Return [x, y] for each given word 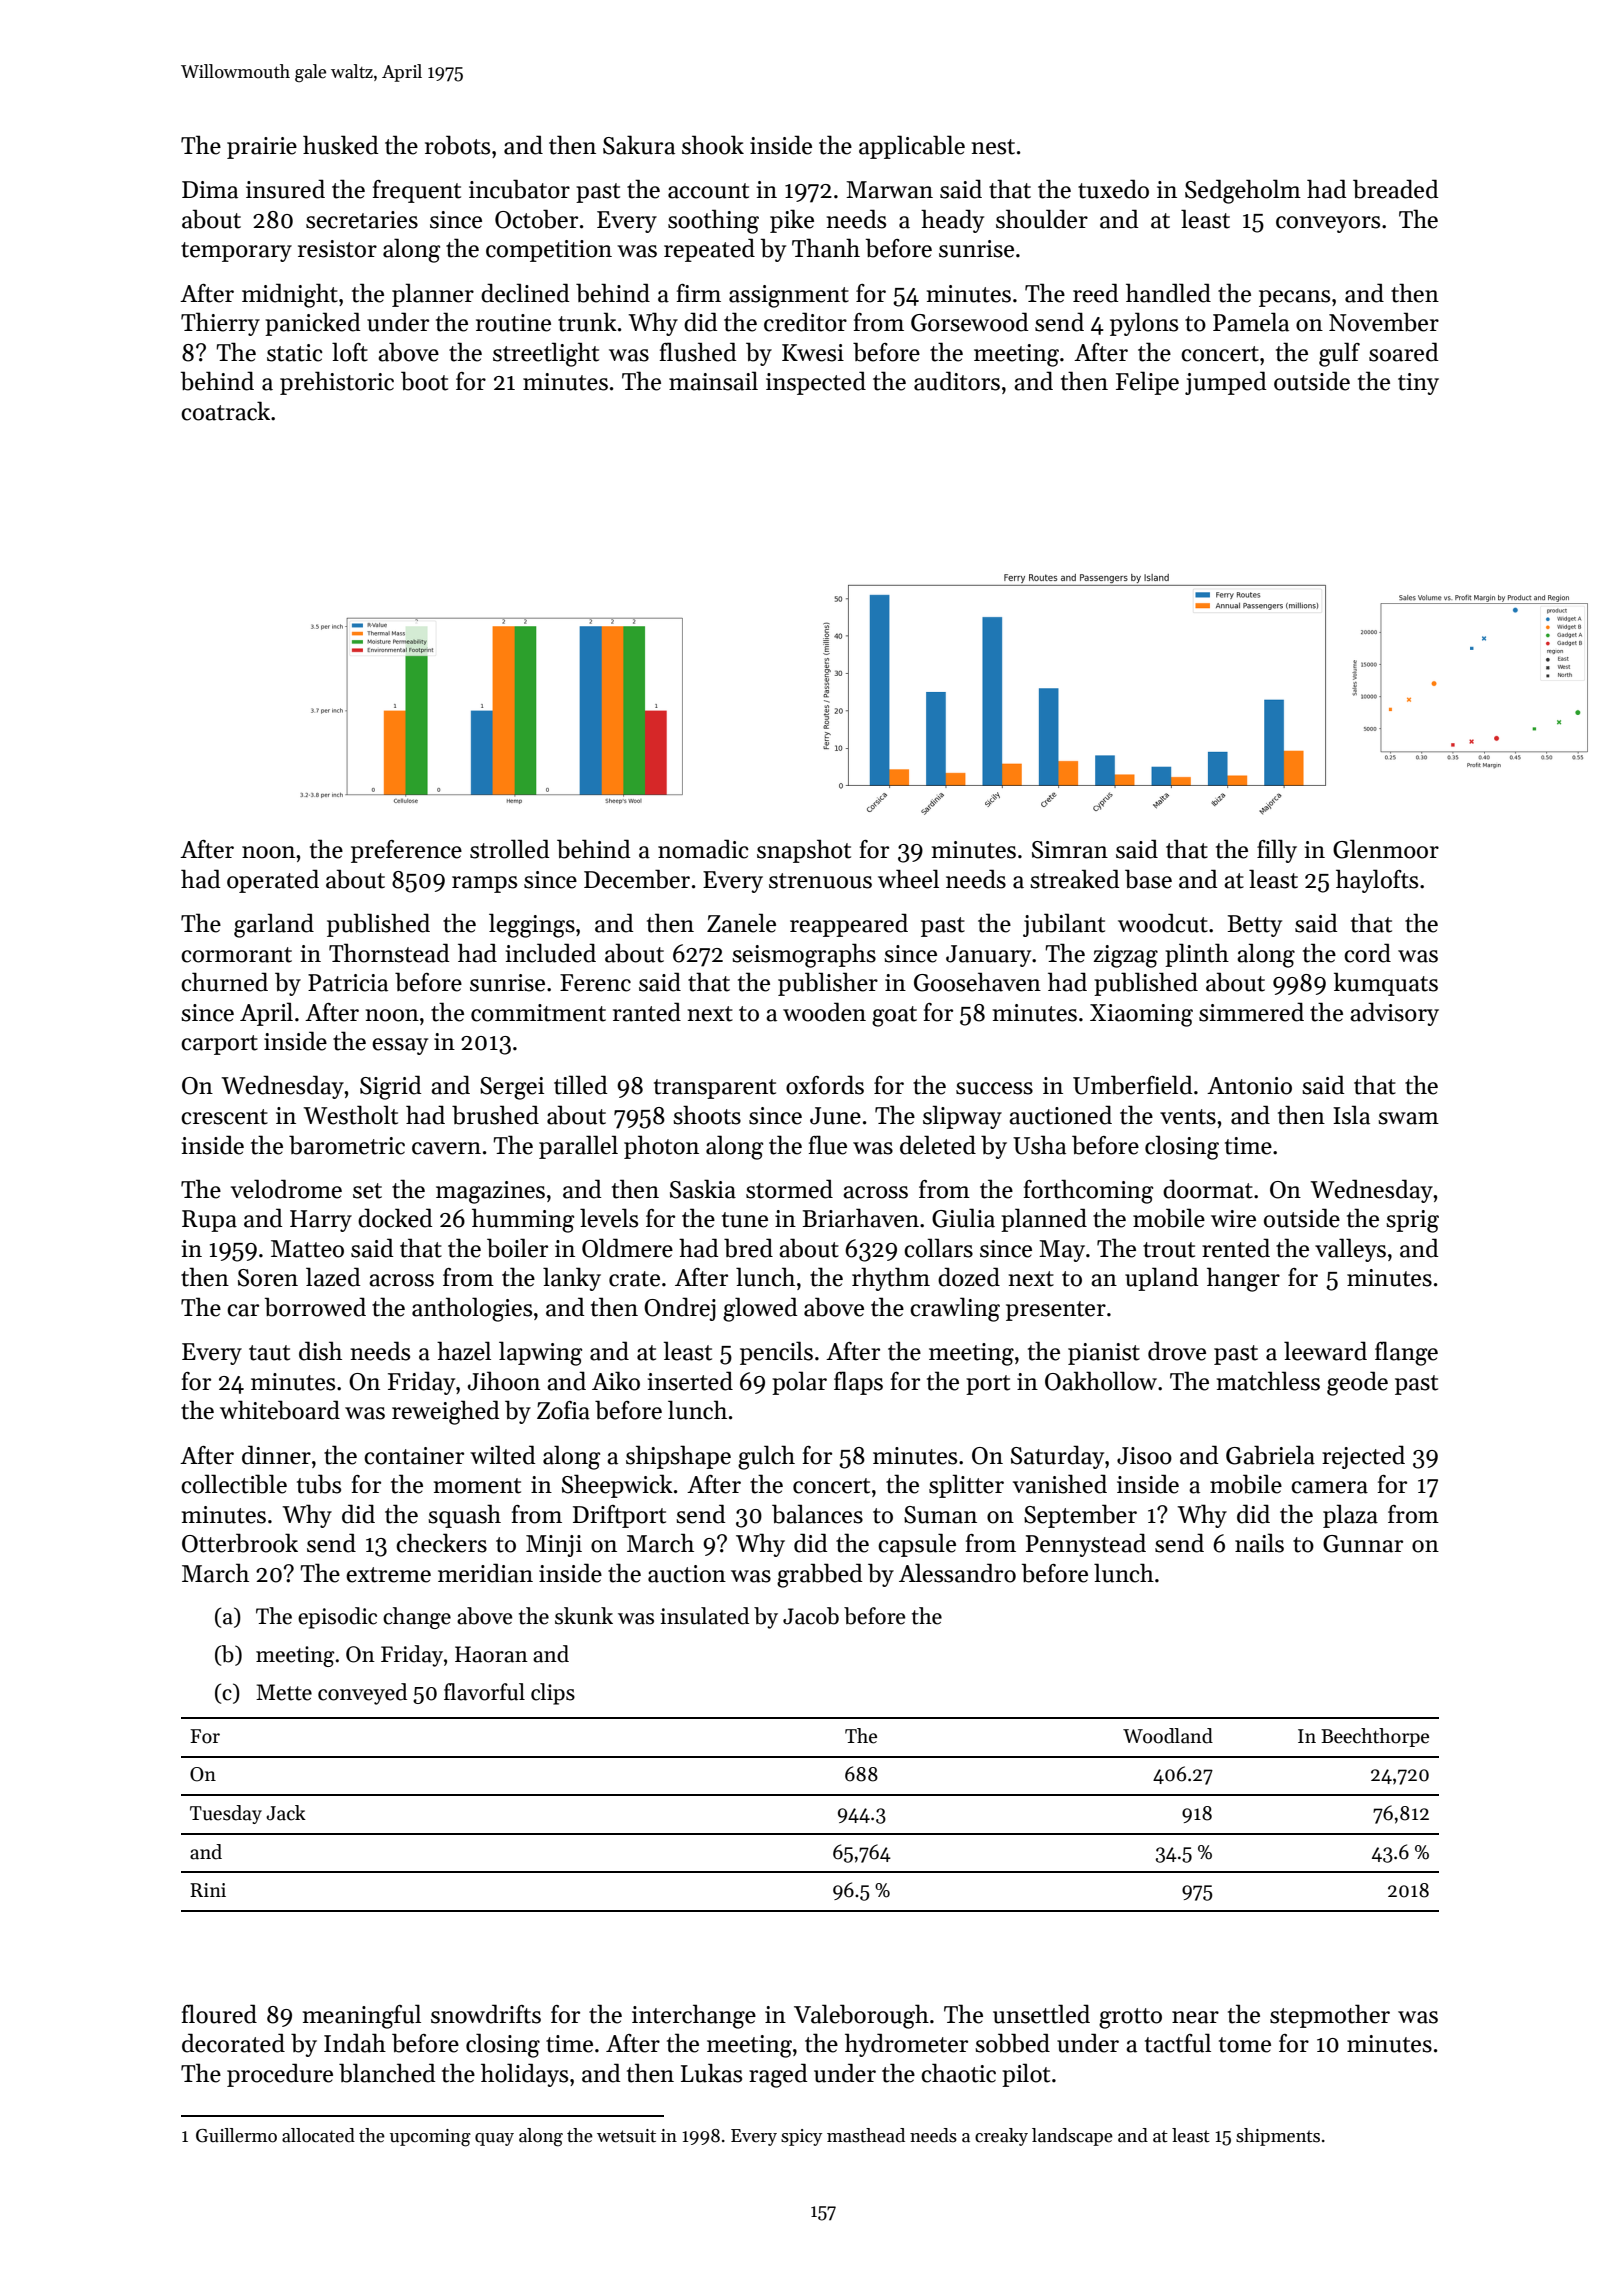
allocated [318, 2135]
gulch [766, 1457]
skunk [584, 1616]
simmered [1251, 1012]
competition [549, 251]
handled [1168, 293]
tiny [1418, 384]
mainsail [713, 381]
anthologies [472, 1309]
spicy [801, 2137]
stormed [789, 1189]
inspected [816, 383]
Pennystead [1086, 1545]
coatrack [225, 411]
